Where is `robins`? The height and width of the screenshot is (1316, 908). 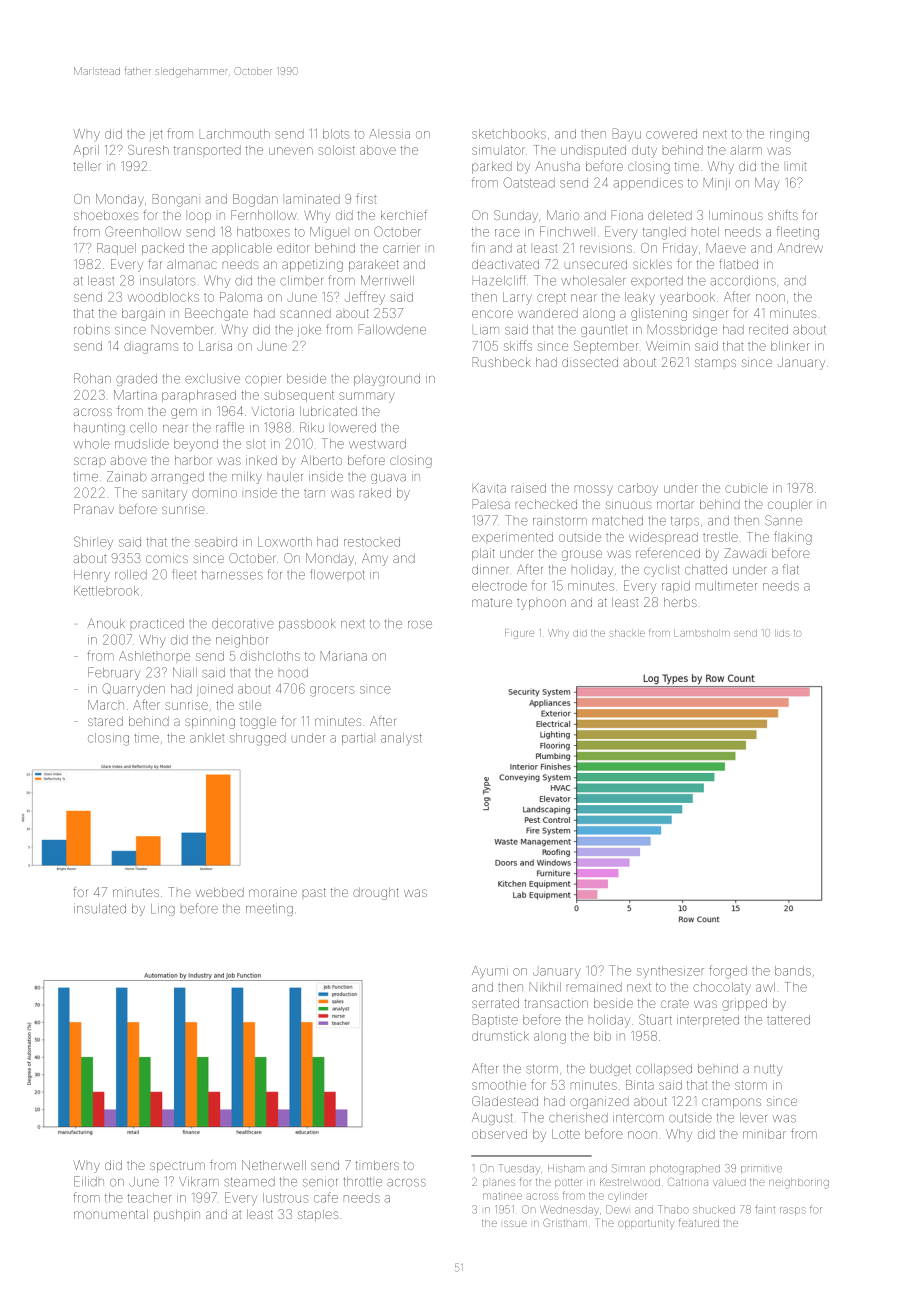 robins is located at coordinates (92, 330).
